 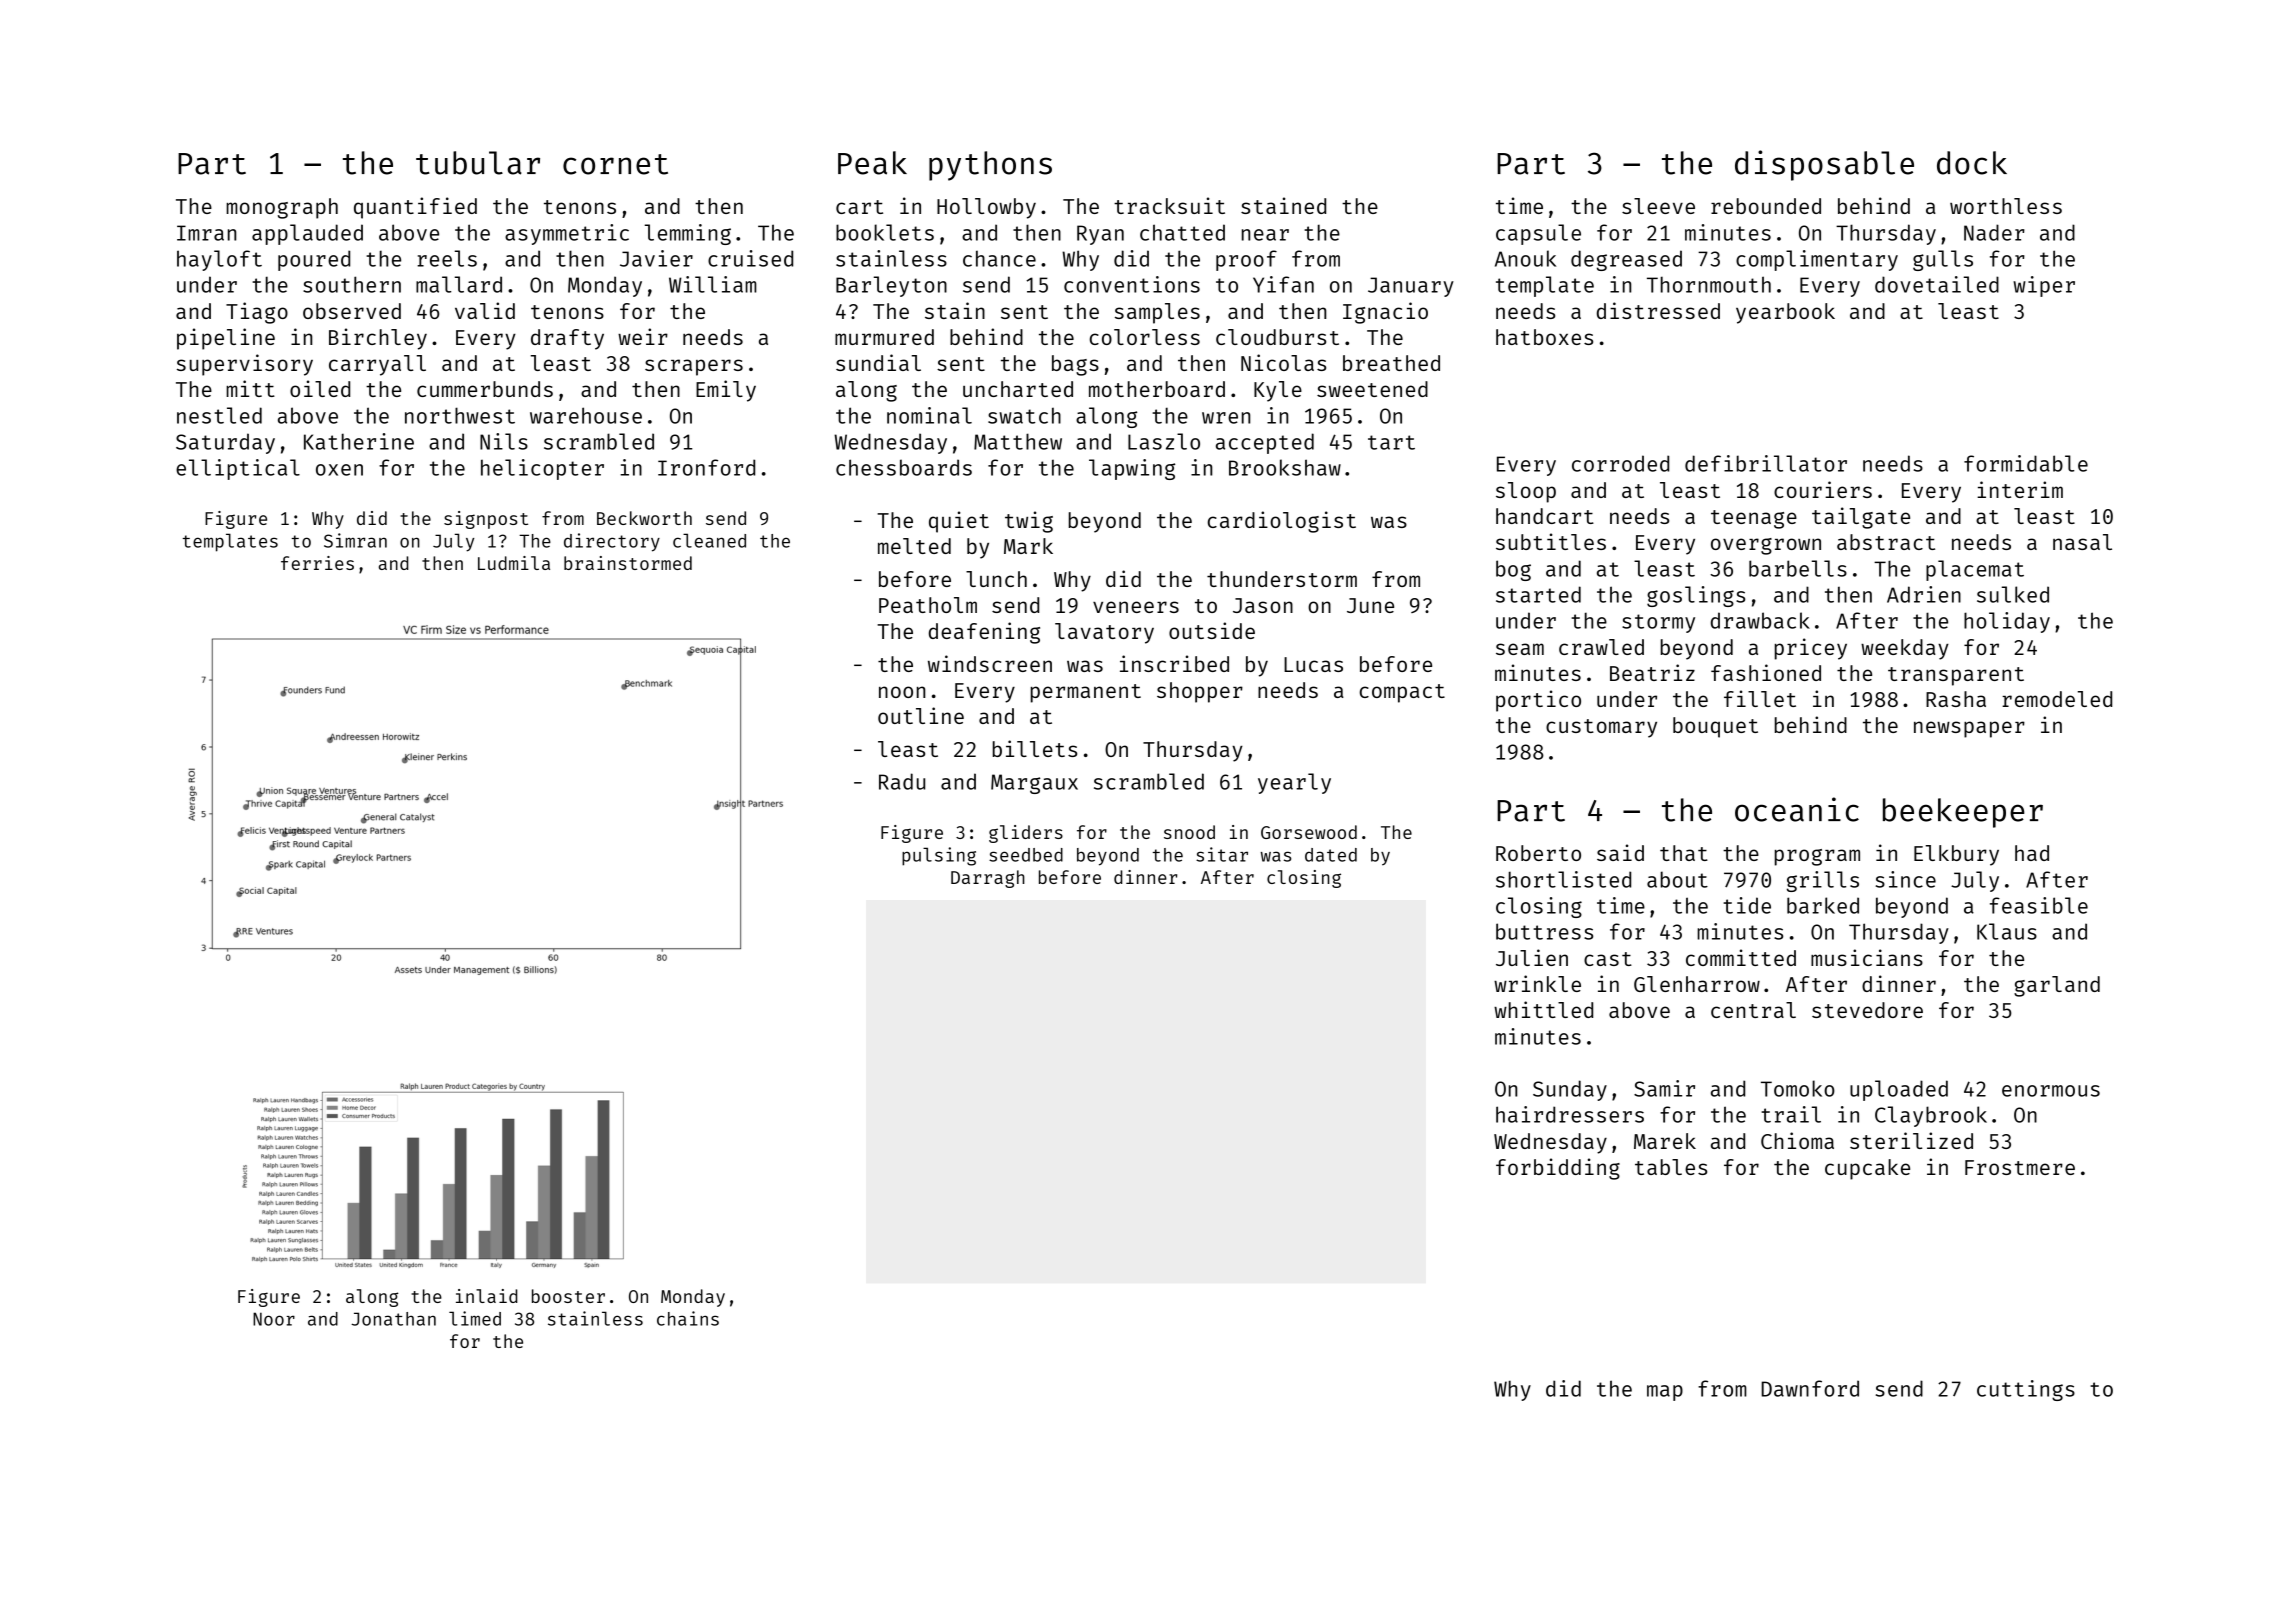 I want to click on outline, so click(x=921, y=715).
